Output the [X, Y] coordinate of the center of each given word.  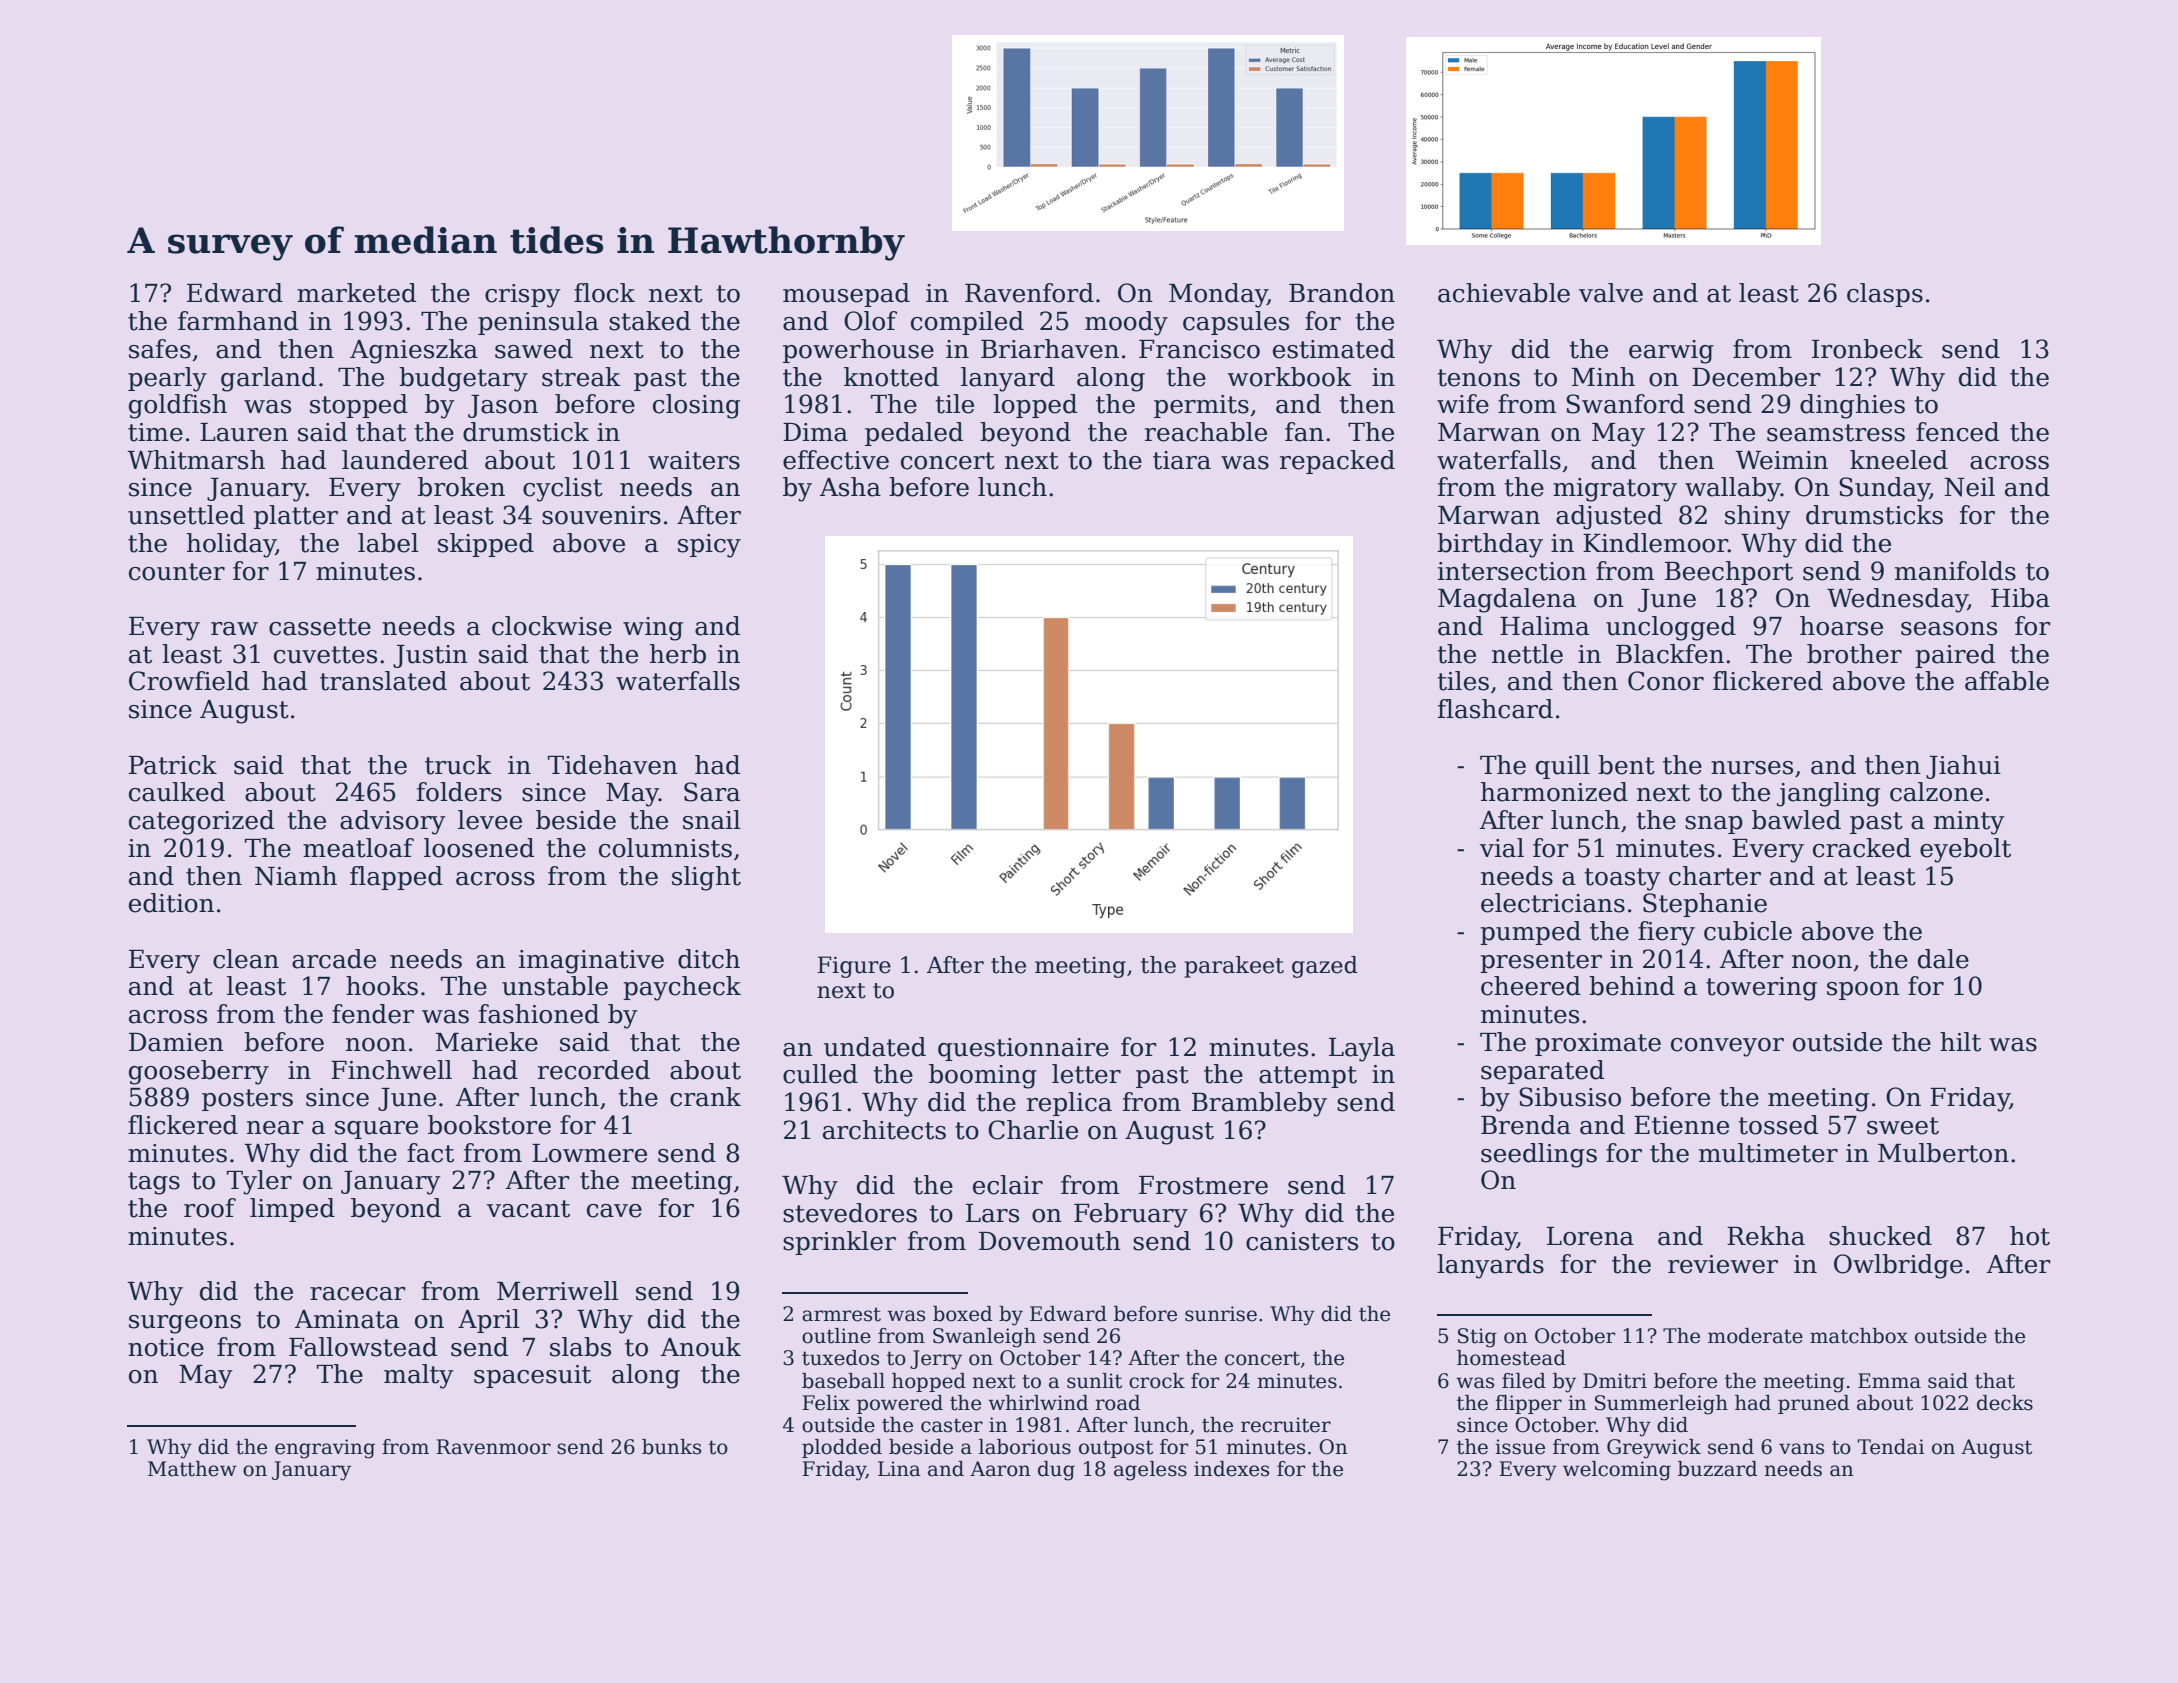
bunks [671, 1447]
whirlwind [1038, 1403]
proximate [1598, 1044]
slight [706, 878]
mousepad [846, 295]
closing [696, 406]
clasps [1885, 295]
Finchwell [391, 1070]
